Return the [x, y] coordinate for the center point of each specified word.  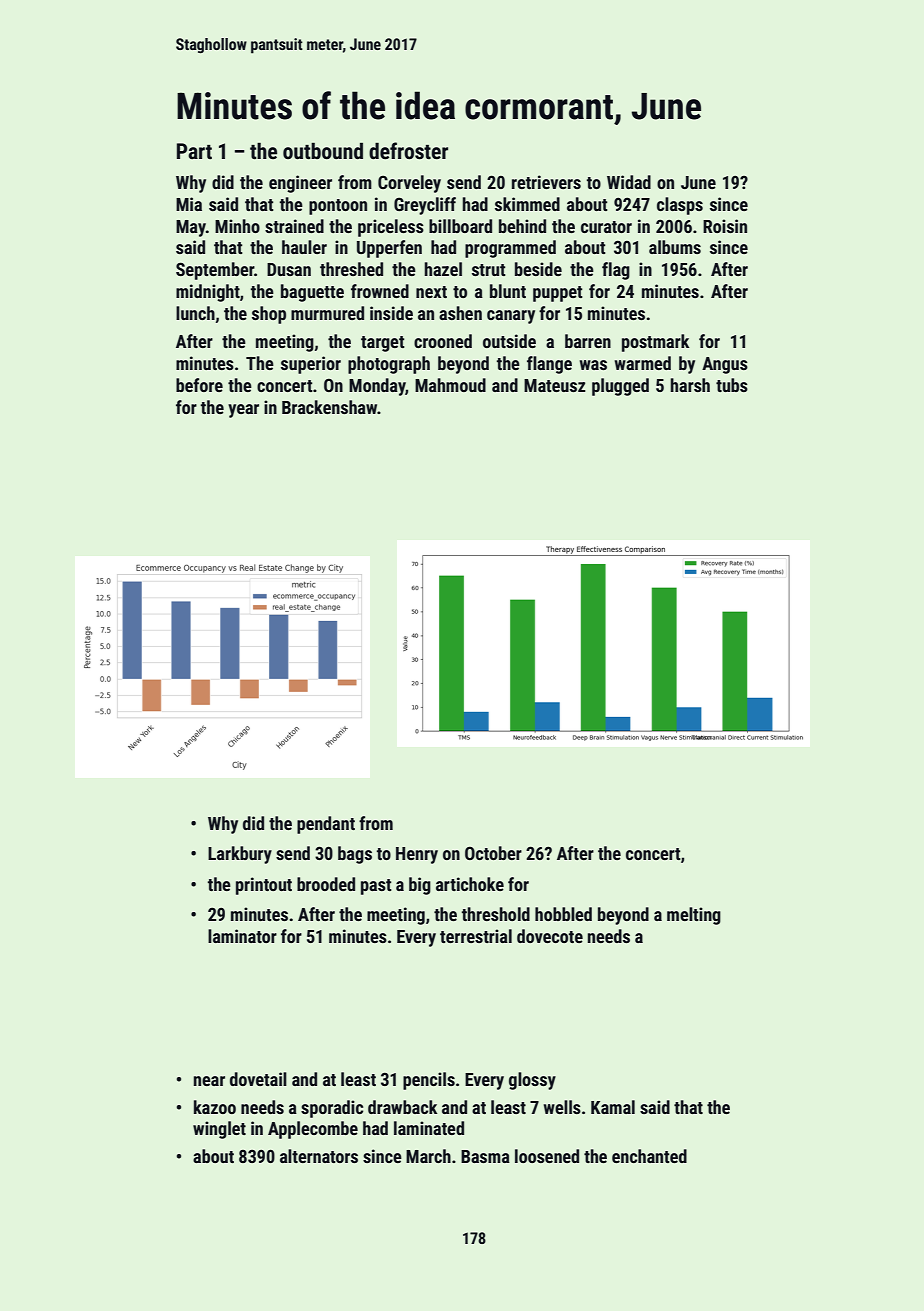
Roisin [725, 226]
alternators [319, 1156]
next [431, 292]
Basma [485, 1156]
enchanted [649, 1156]
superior [311, 365]
